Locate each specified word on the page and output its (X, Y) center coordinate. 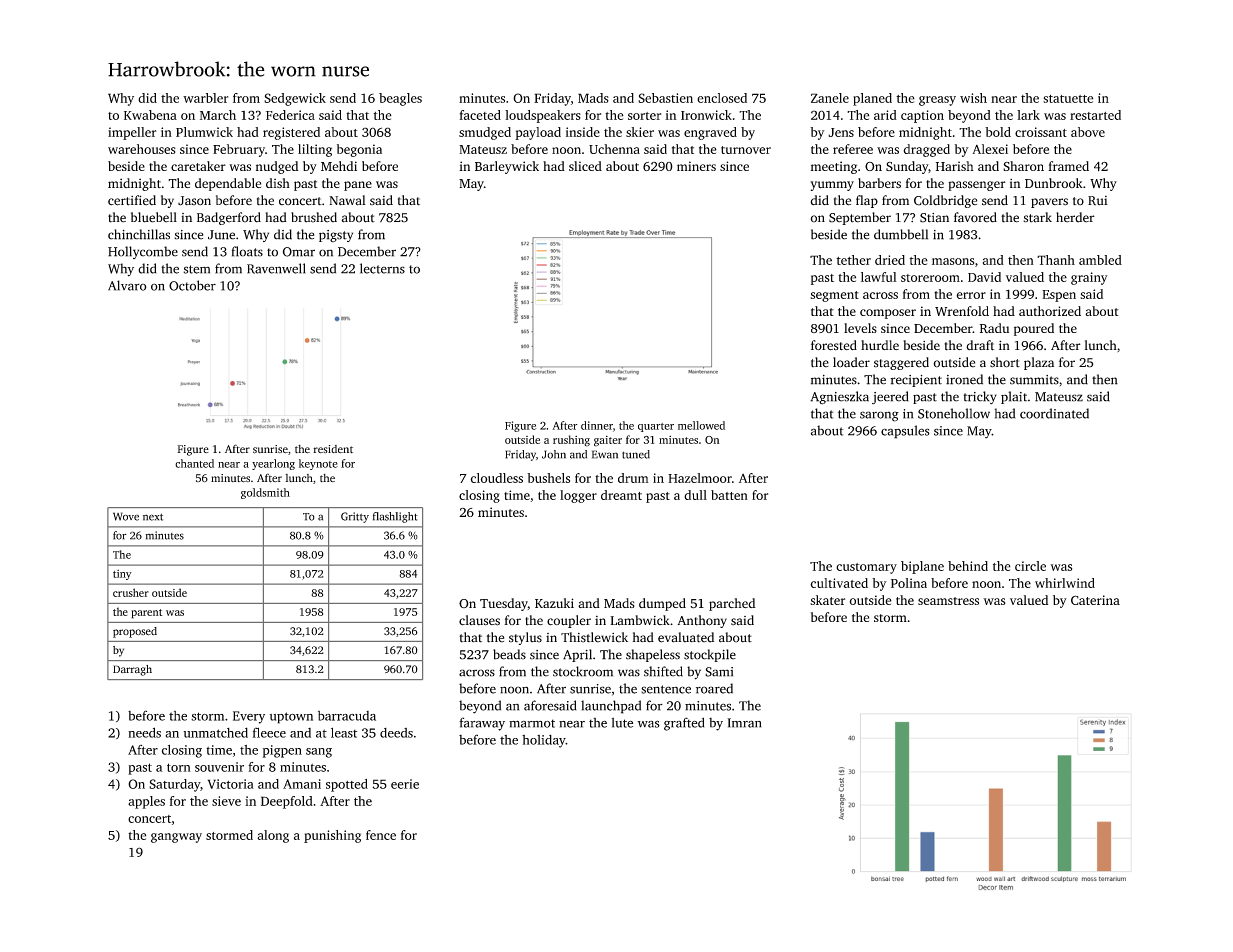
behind (968, 566)
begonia (359, 150)
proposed (135, 632)
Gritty (355, 517)
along (273, 836)
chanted (194, 463)
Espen (1059, 296)
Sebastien (665, 98)
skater (827, 600)
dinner (597, 425)
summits (1034, 380)
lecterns (382, 268)
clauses (479, 620)
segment (834, 296)
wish (973, 98)
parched (732, 604)
